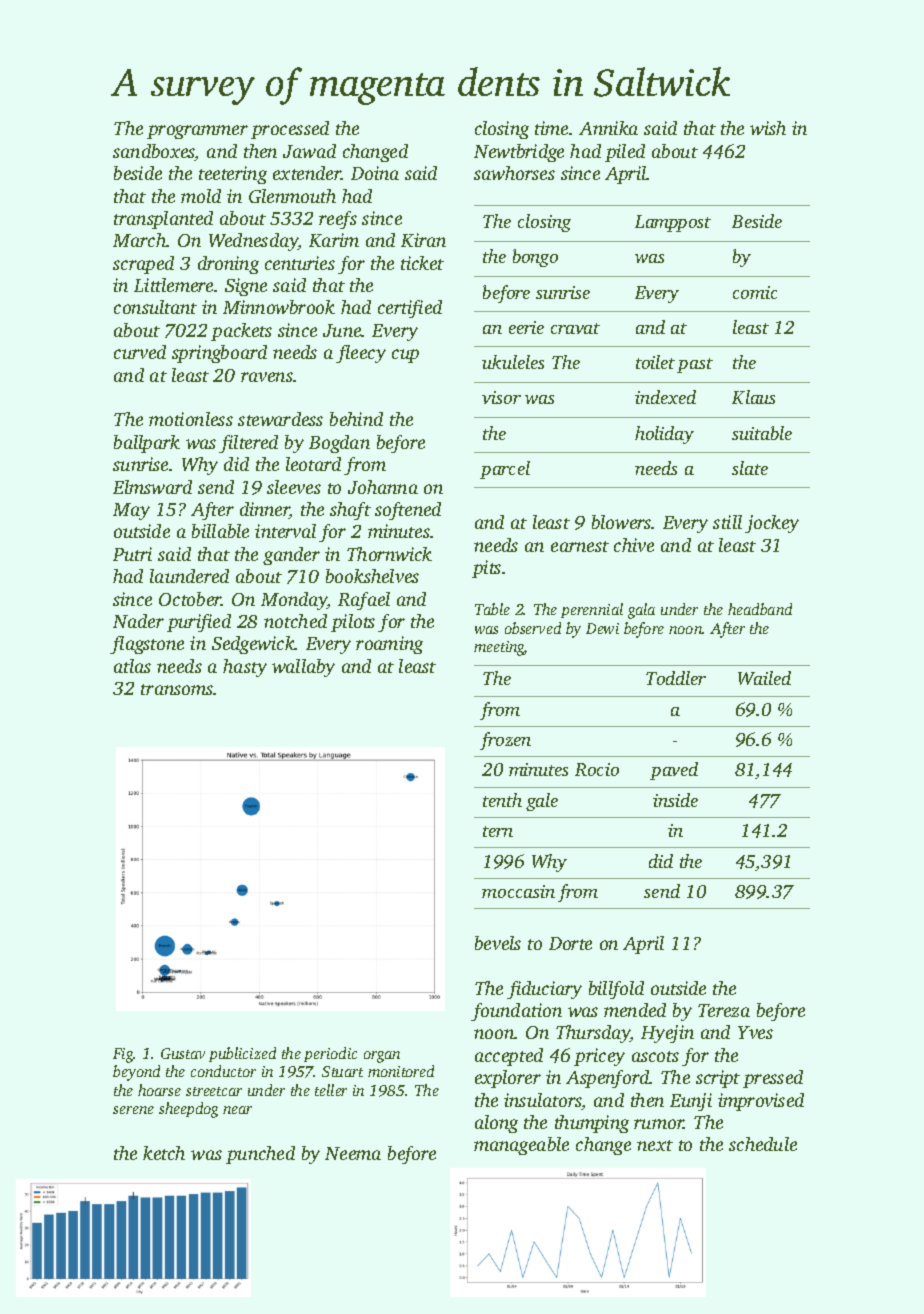  Describe the element at coordinates (768, 128) in the document. I see `wish` at that location.
